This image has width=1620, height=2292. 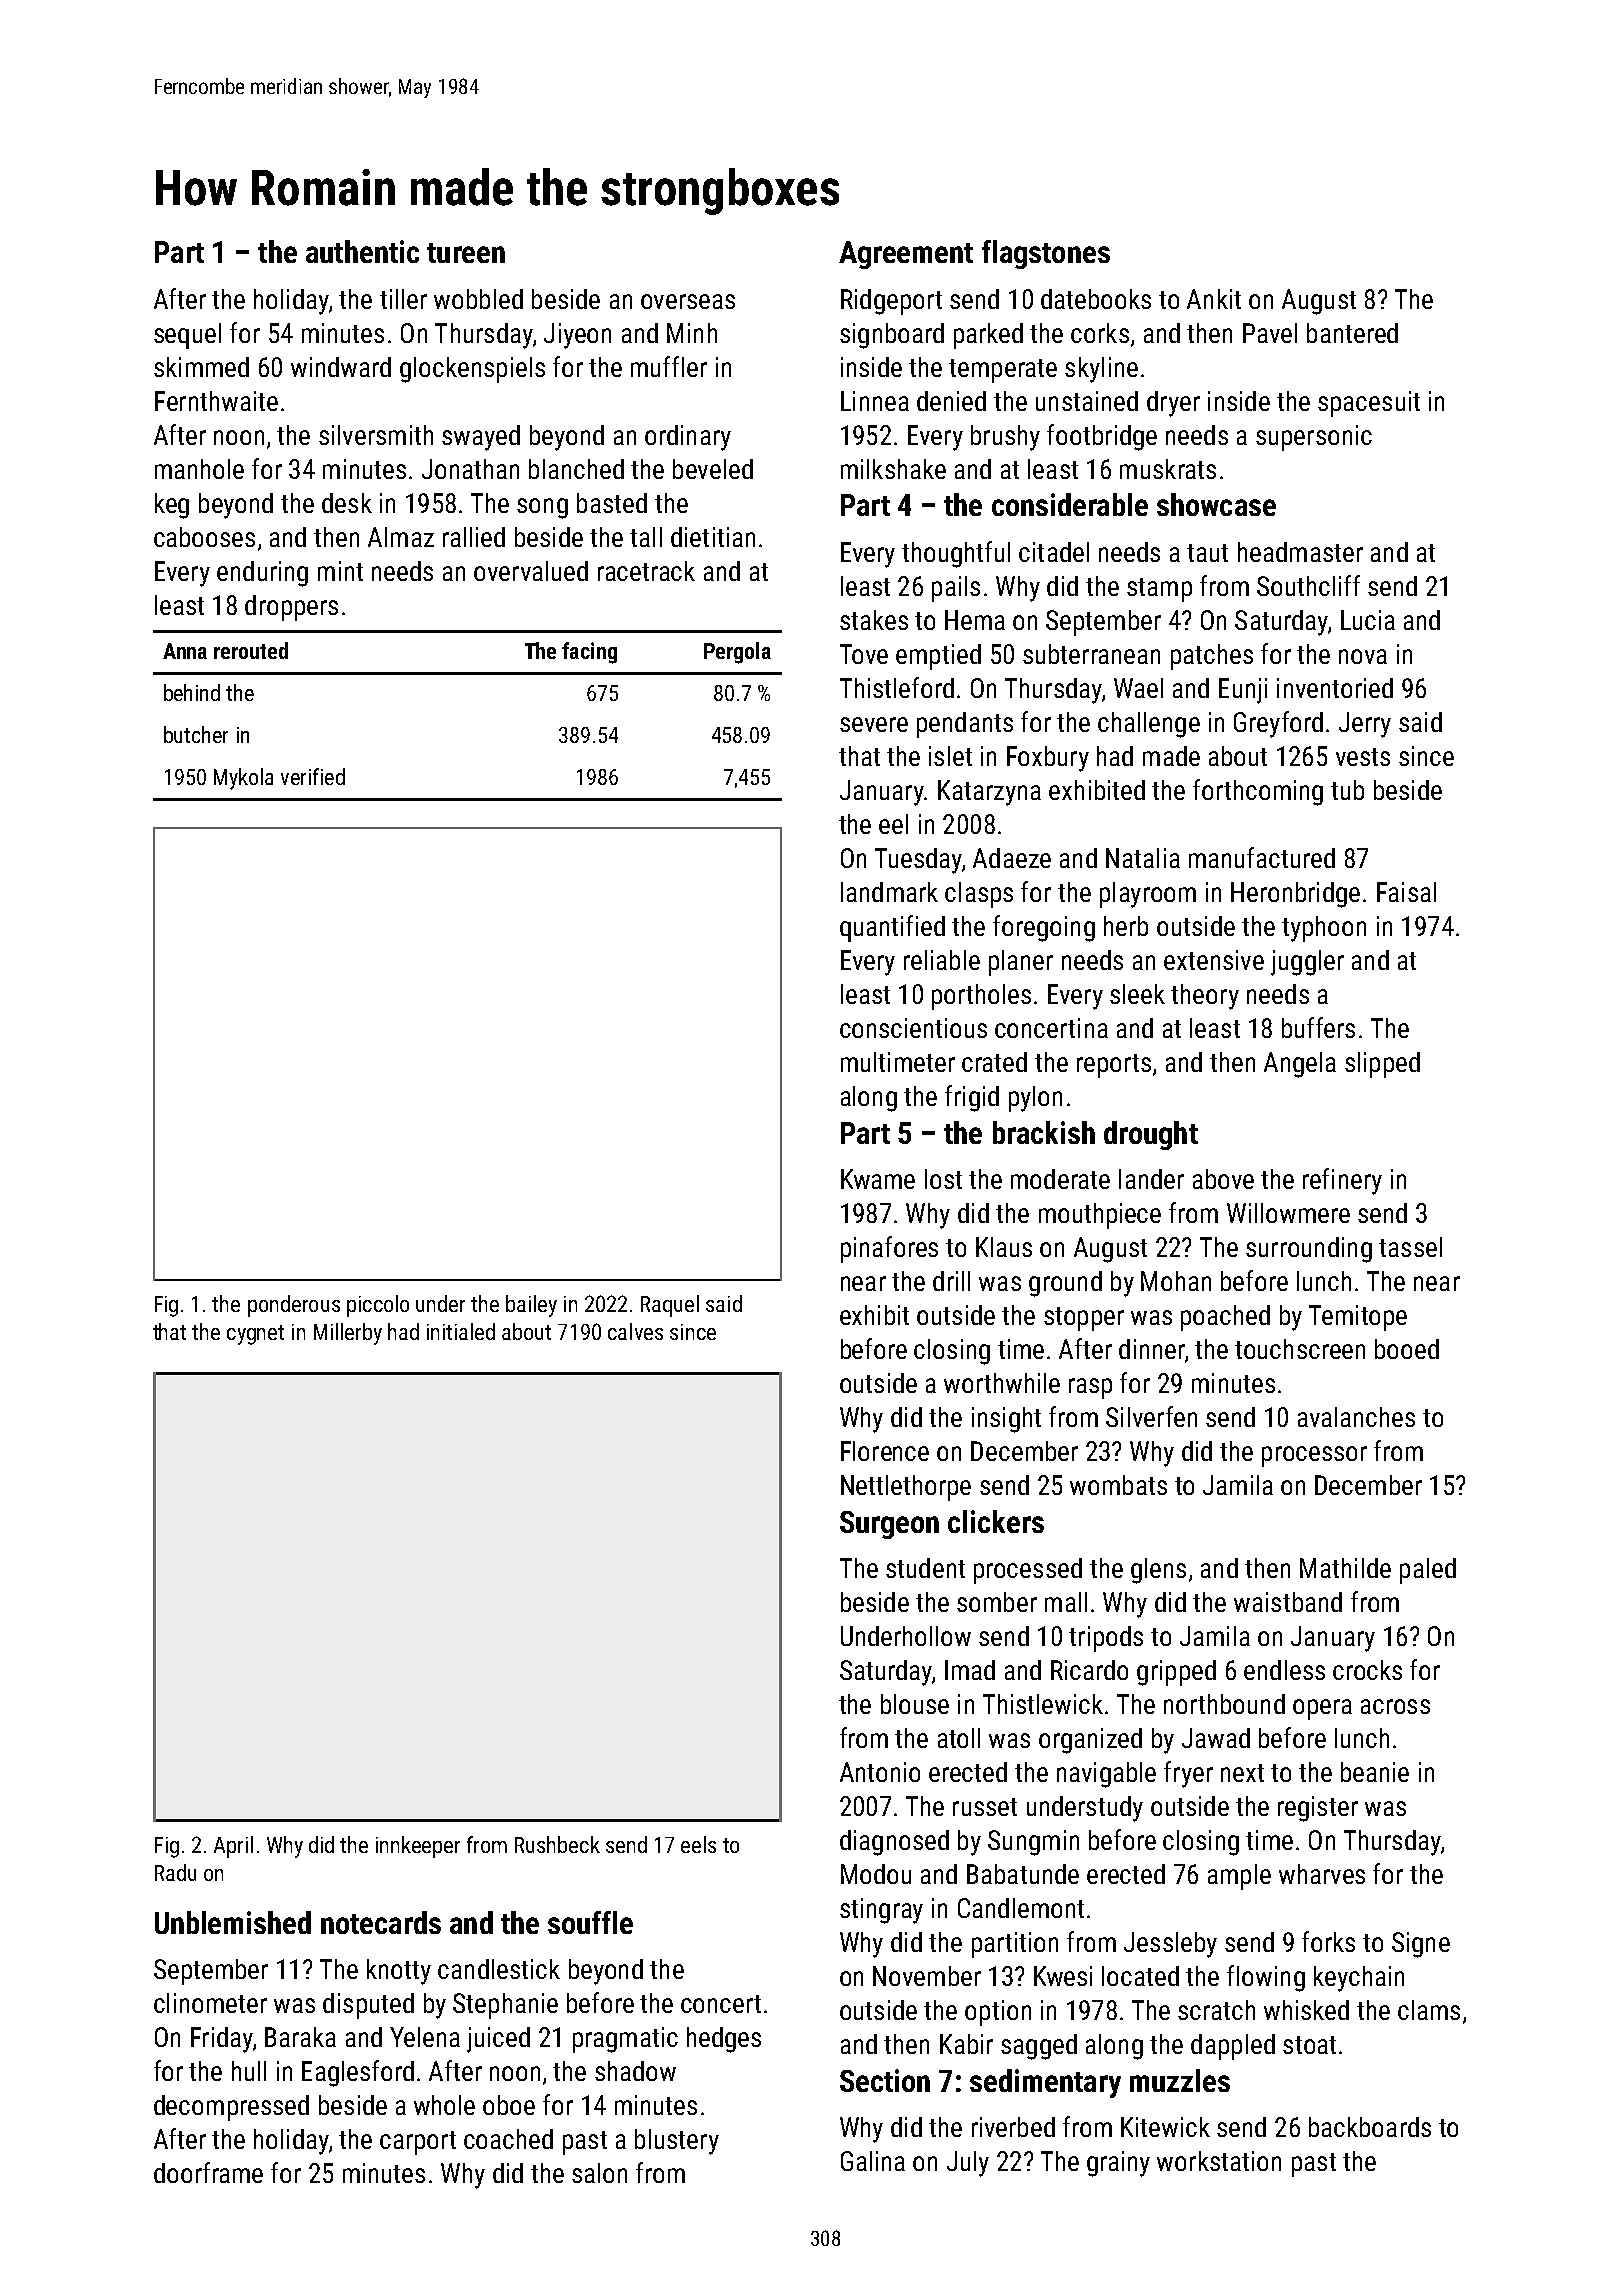 I want to click on juiced, so click(x=498, y=2040).
